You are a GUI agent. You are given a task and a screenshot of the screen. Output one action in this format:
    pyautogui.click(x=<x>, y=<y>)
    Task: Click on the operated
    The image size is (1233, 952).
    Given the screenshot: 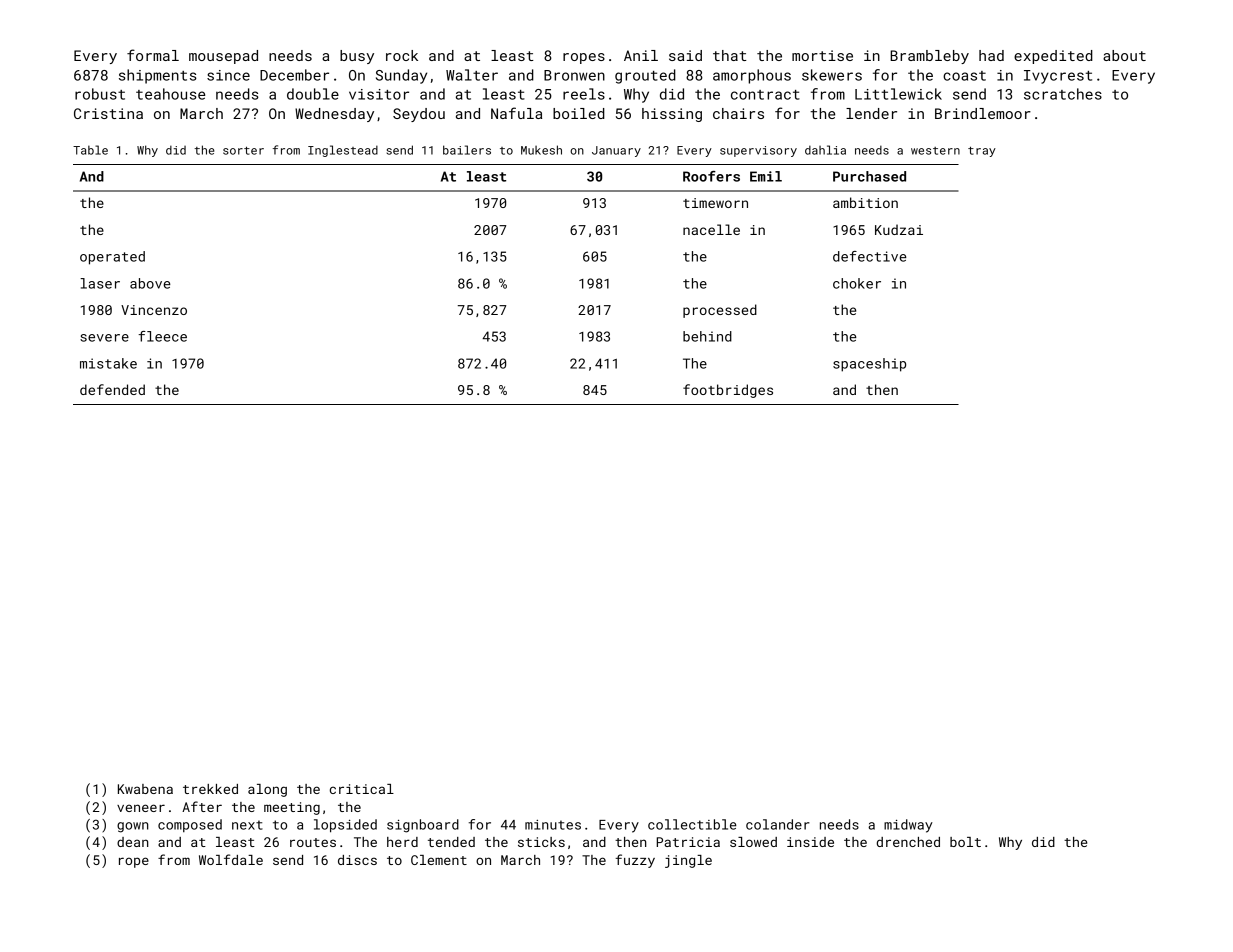 What is the action you would take?
    pyautogui.click(x=112, y=258)
